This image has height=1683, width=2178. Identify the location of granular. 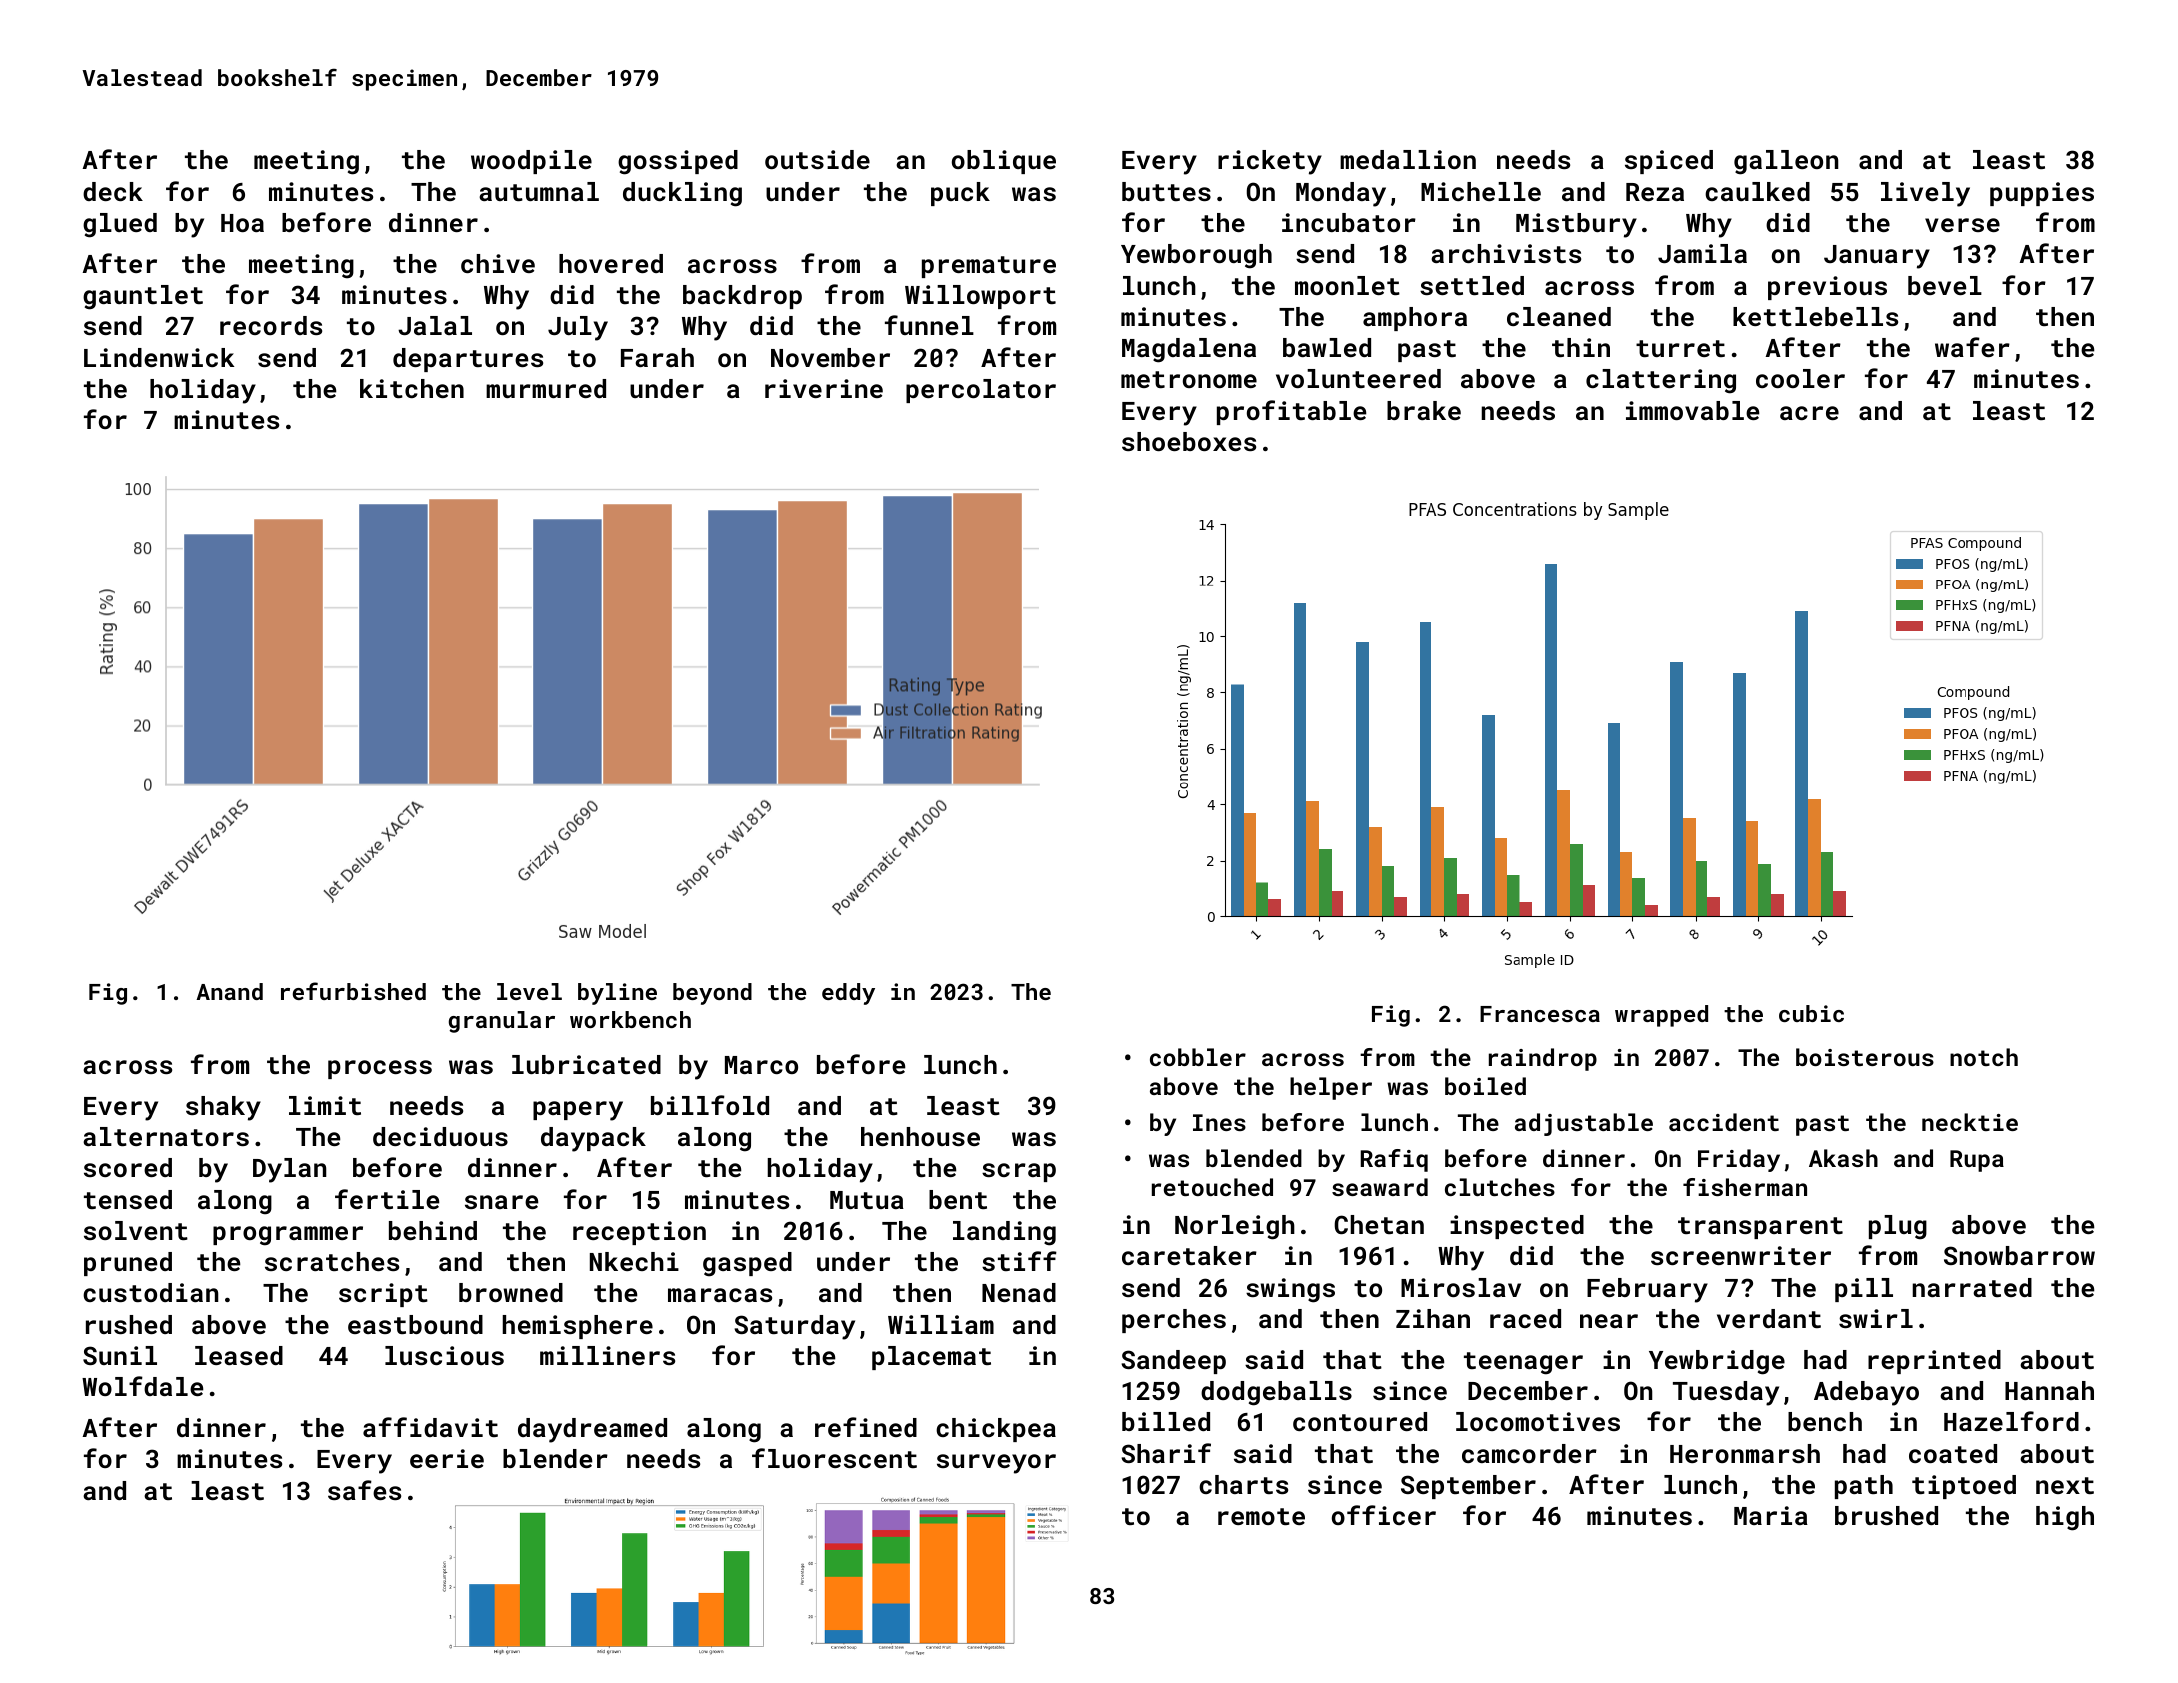
(502, 1022).
